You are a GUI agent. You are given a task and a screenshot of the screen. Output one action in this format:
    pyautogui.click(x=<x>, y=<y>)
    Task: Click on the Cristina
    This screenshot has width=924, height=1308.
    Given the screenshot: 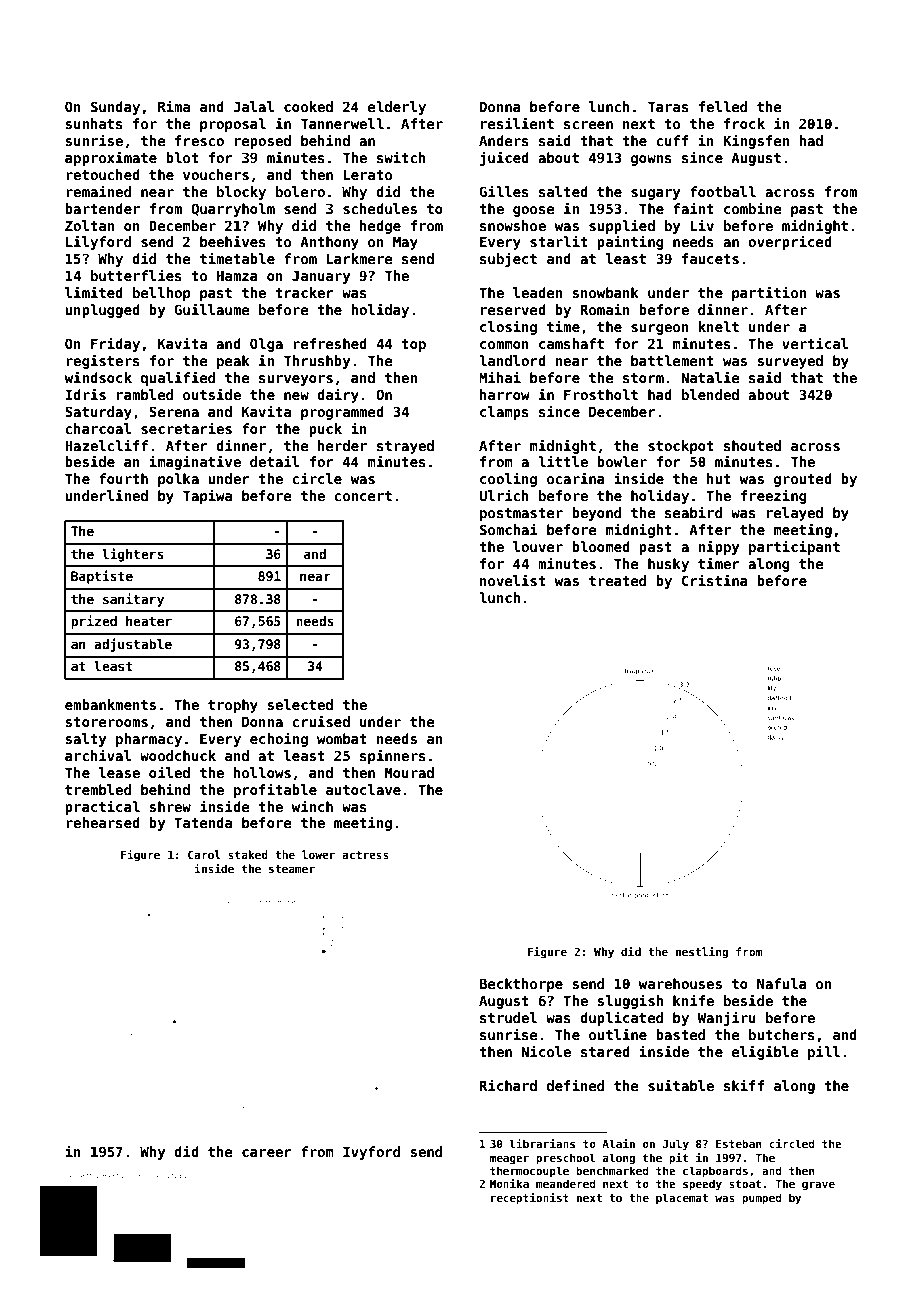 What is the action you would take?
    pyautogui.click(x=715, y=580)
